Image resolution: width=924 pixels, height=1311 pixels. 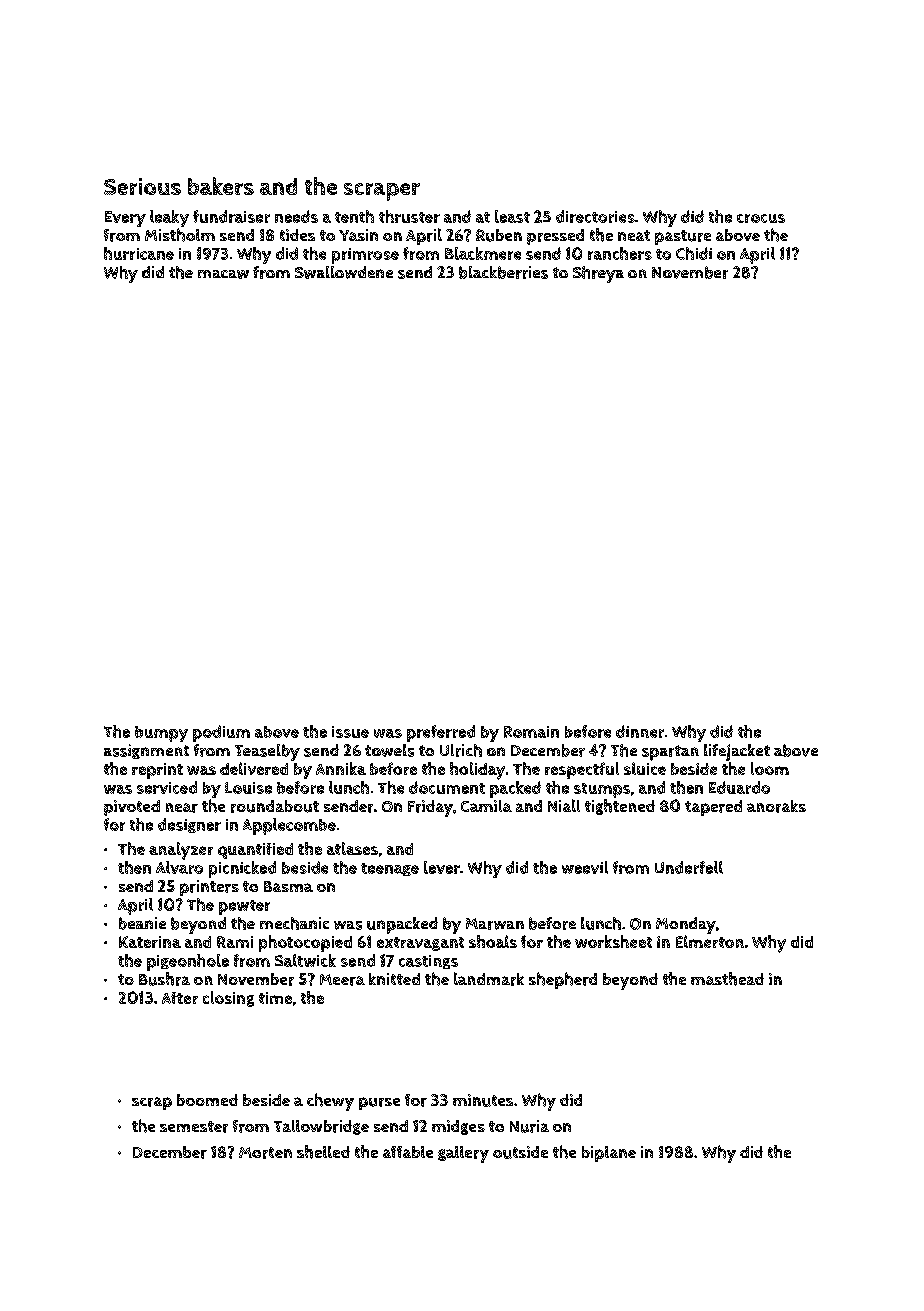 I want to click on crocus, so click(x=761, y=218).
